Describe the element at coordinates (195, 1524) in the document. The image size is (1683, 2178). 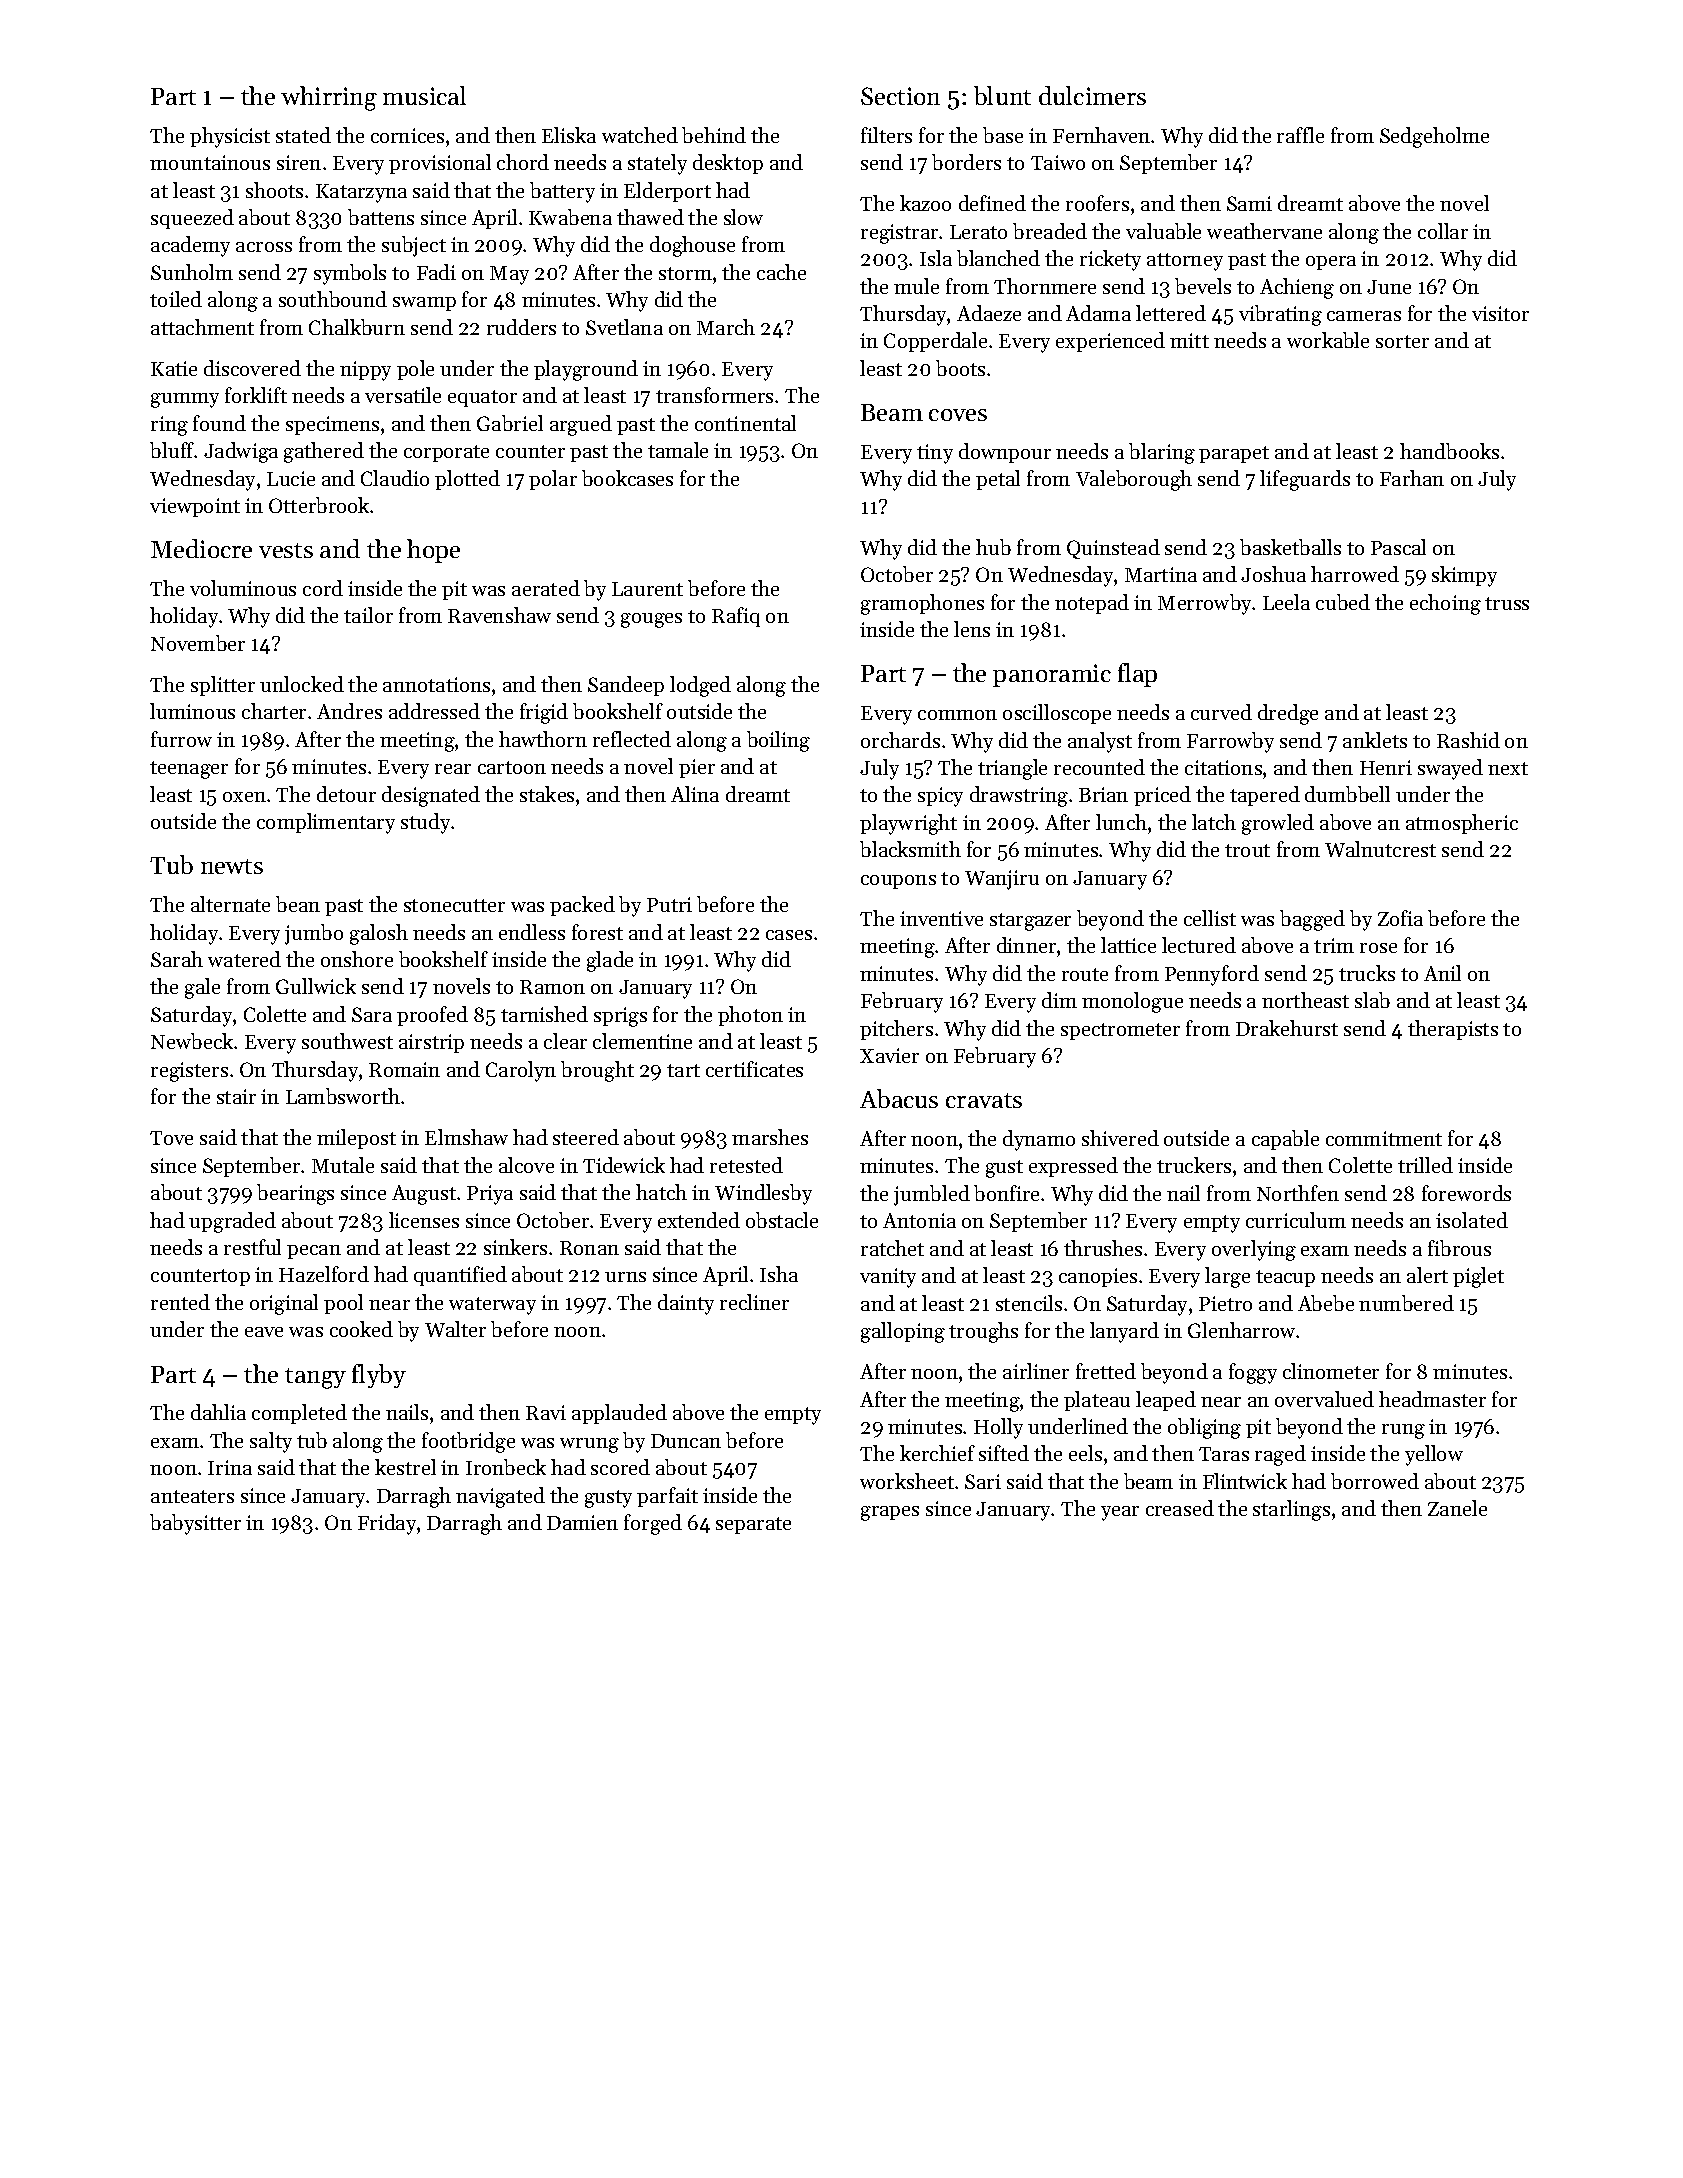
I see `babysitter` at that location.
